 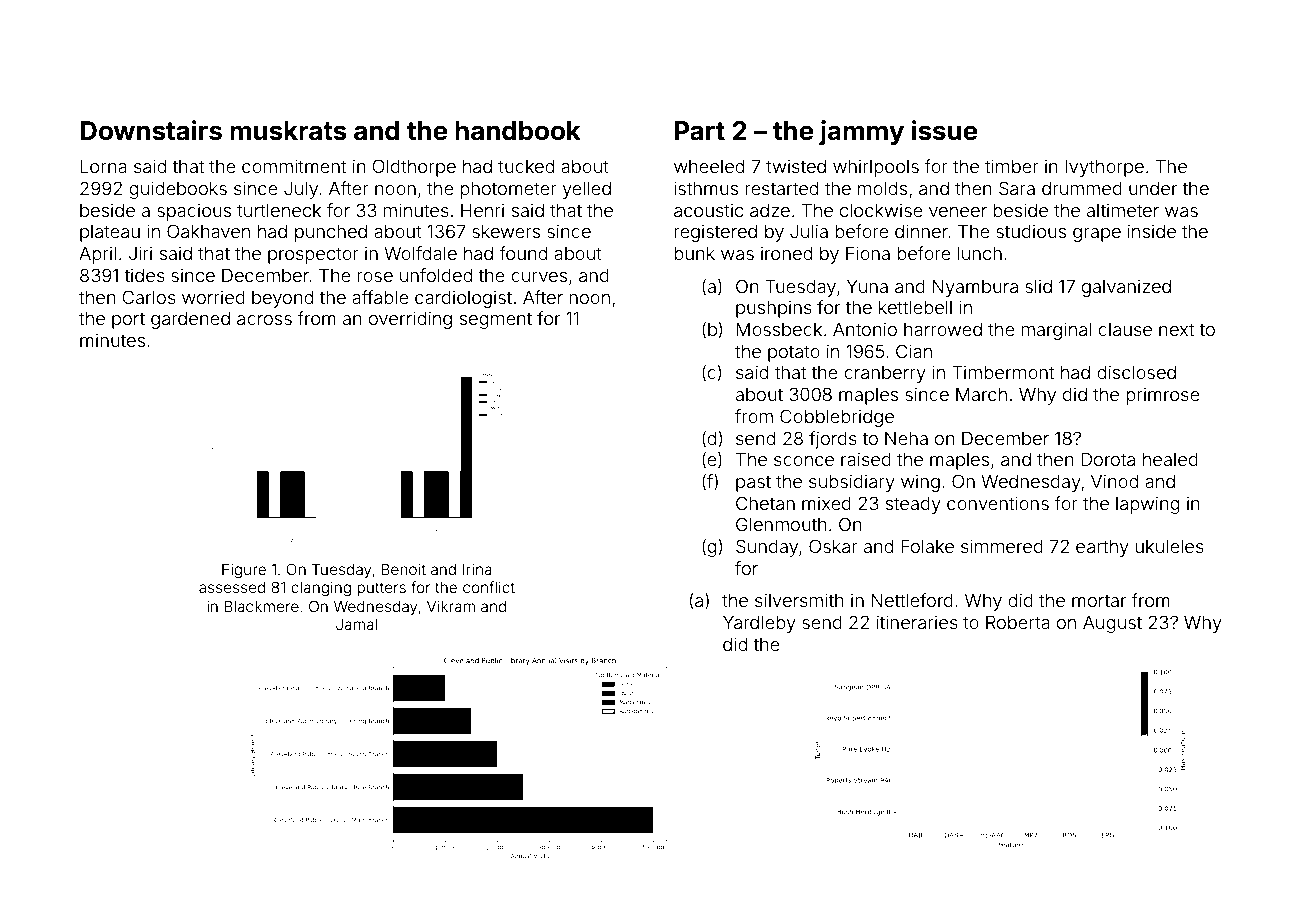 What do you see at coordinates (700, 131) in the screenshot?
I see `Part` at bounding box center [700, 131].
